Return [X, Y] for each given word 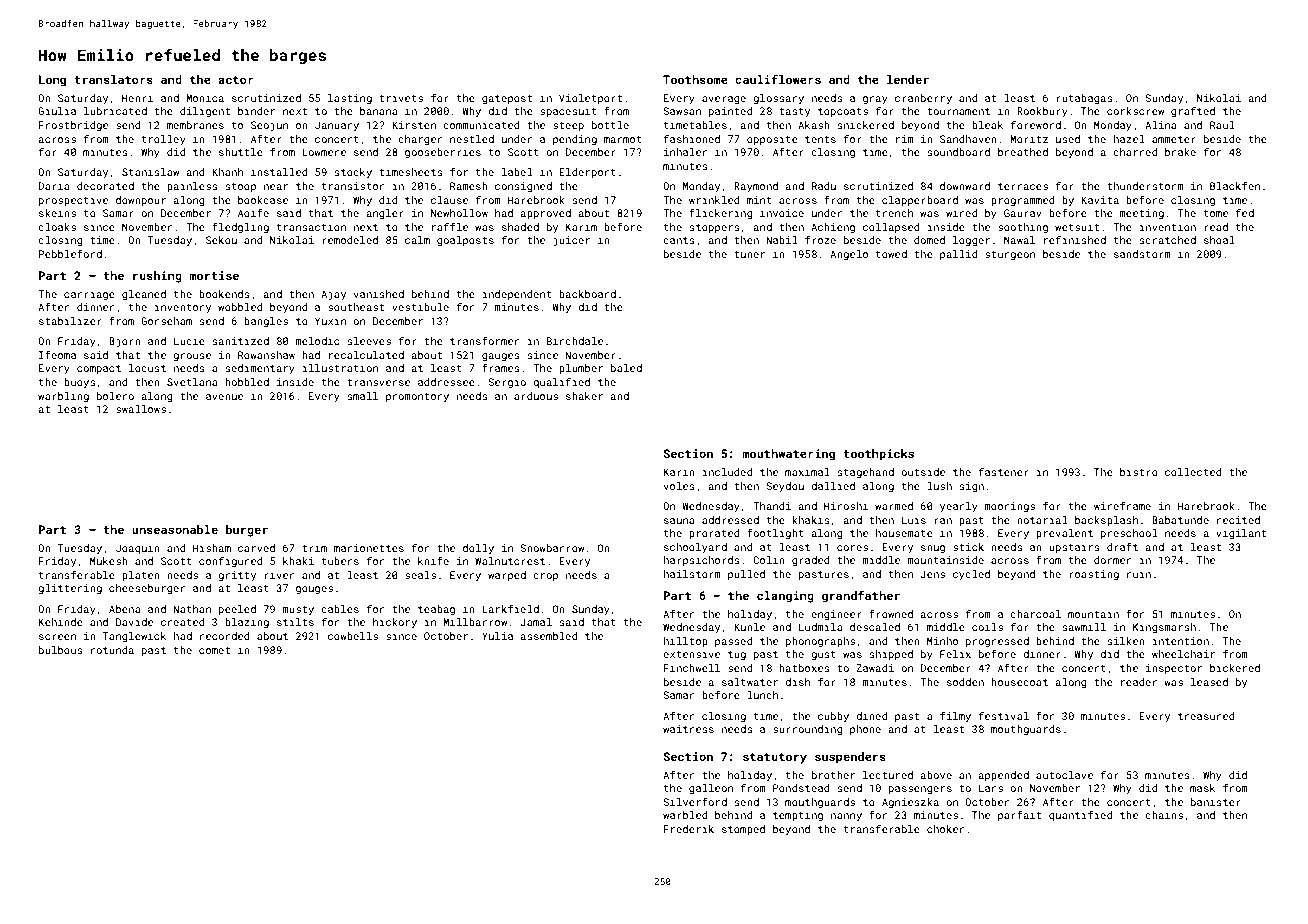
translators [113, 79]
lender [908, 79]
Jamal [536, 622]
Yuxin [330, 321]
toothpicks [878, 455]
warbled [685, 815]
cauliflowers [778, 79]
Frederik [689, 829]
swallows [141, 409]
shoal [1219, 240]
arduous [536, 396]
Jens [932, 574]
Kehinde [61, 622]
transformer [484, 341]
